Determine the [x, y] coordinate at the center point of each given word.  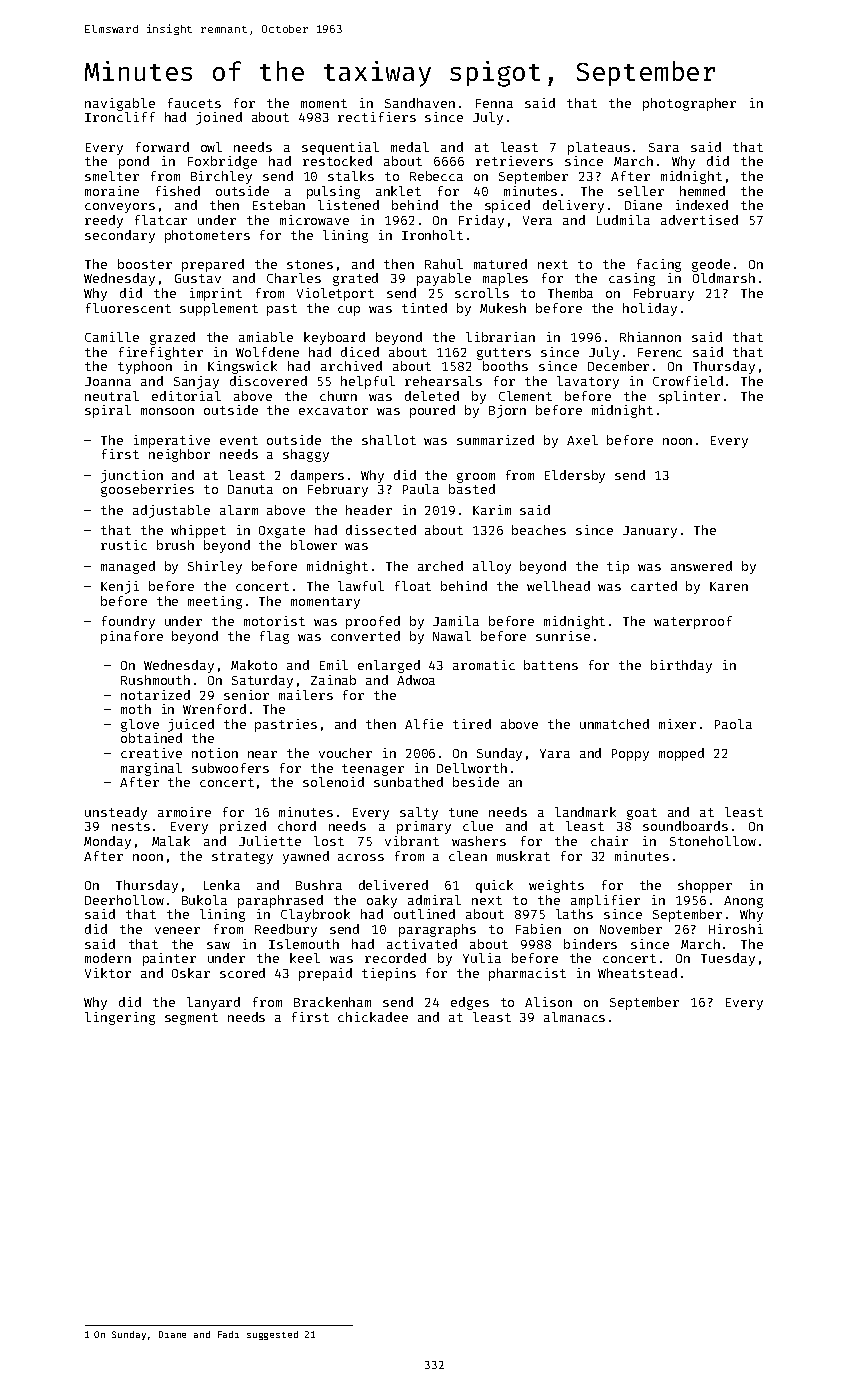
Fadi [228, 1334]
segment [191, 1019]
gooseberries [147, 490]
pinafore [132, 637]
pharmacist [527, 974]
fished [178, 191]
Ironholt [432, 235]
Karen [729, 586]
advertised [699, 220]
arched [440, 566]
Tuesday [728, 959]
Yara [555, 753]
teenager [373, 770]
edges [470, 1003]
